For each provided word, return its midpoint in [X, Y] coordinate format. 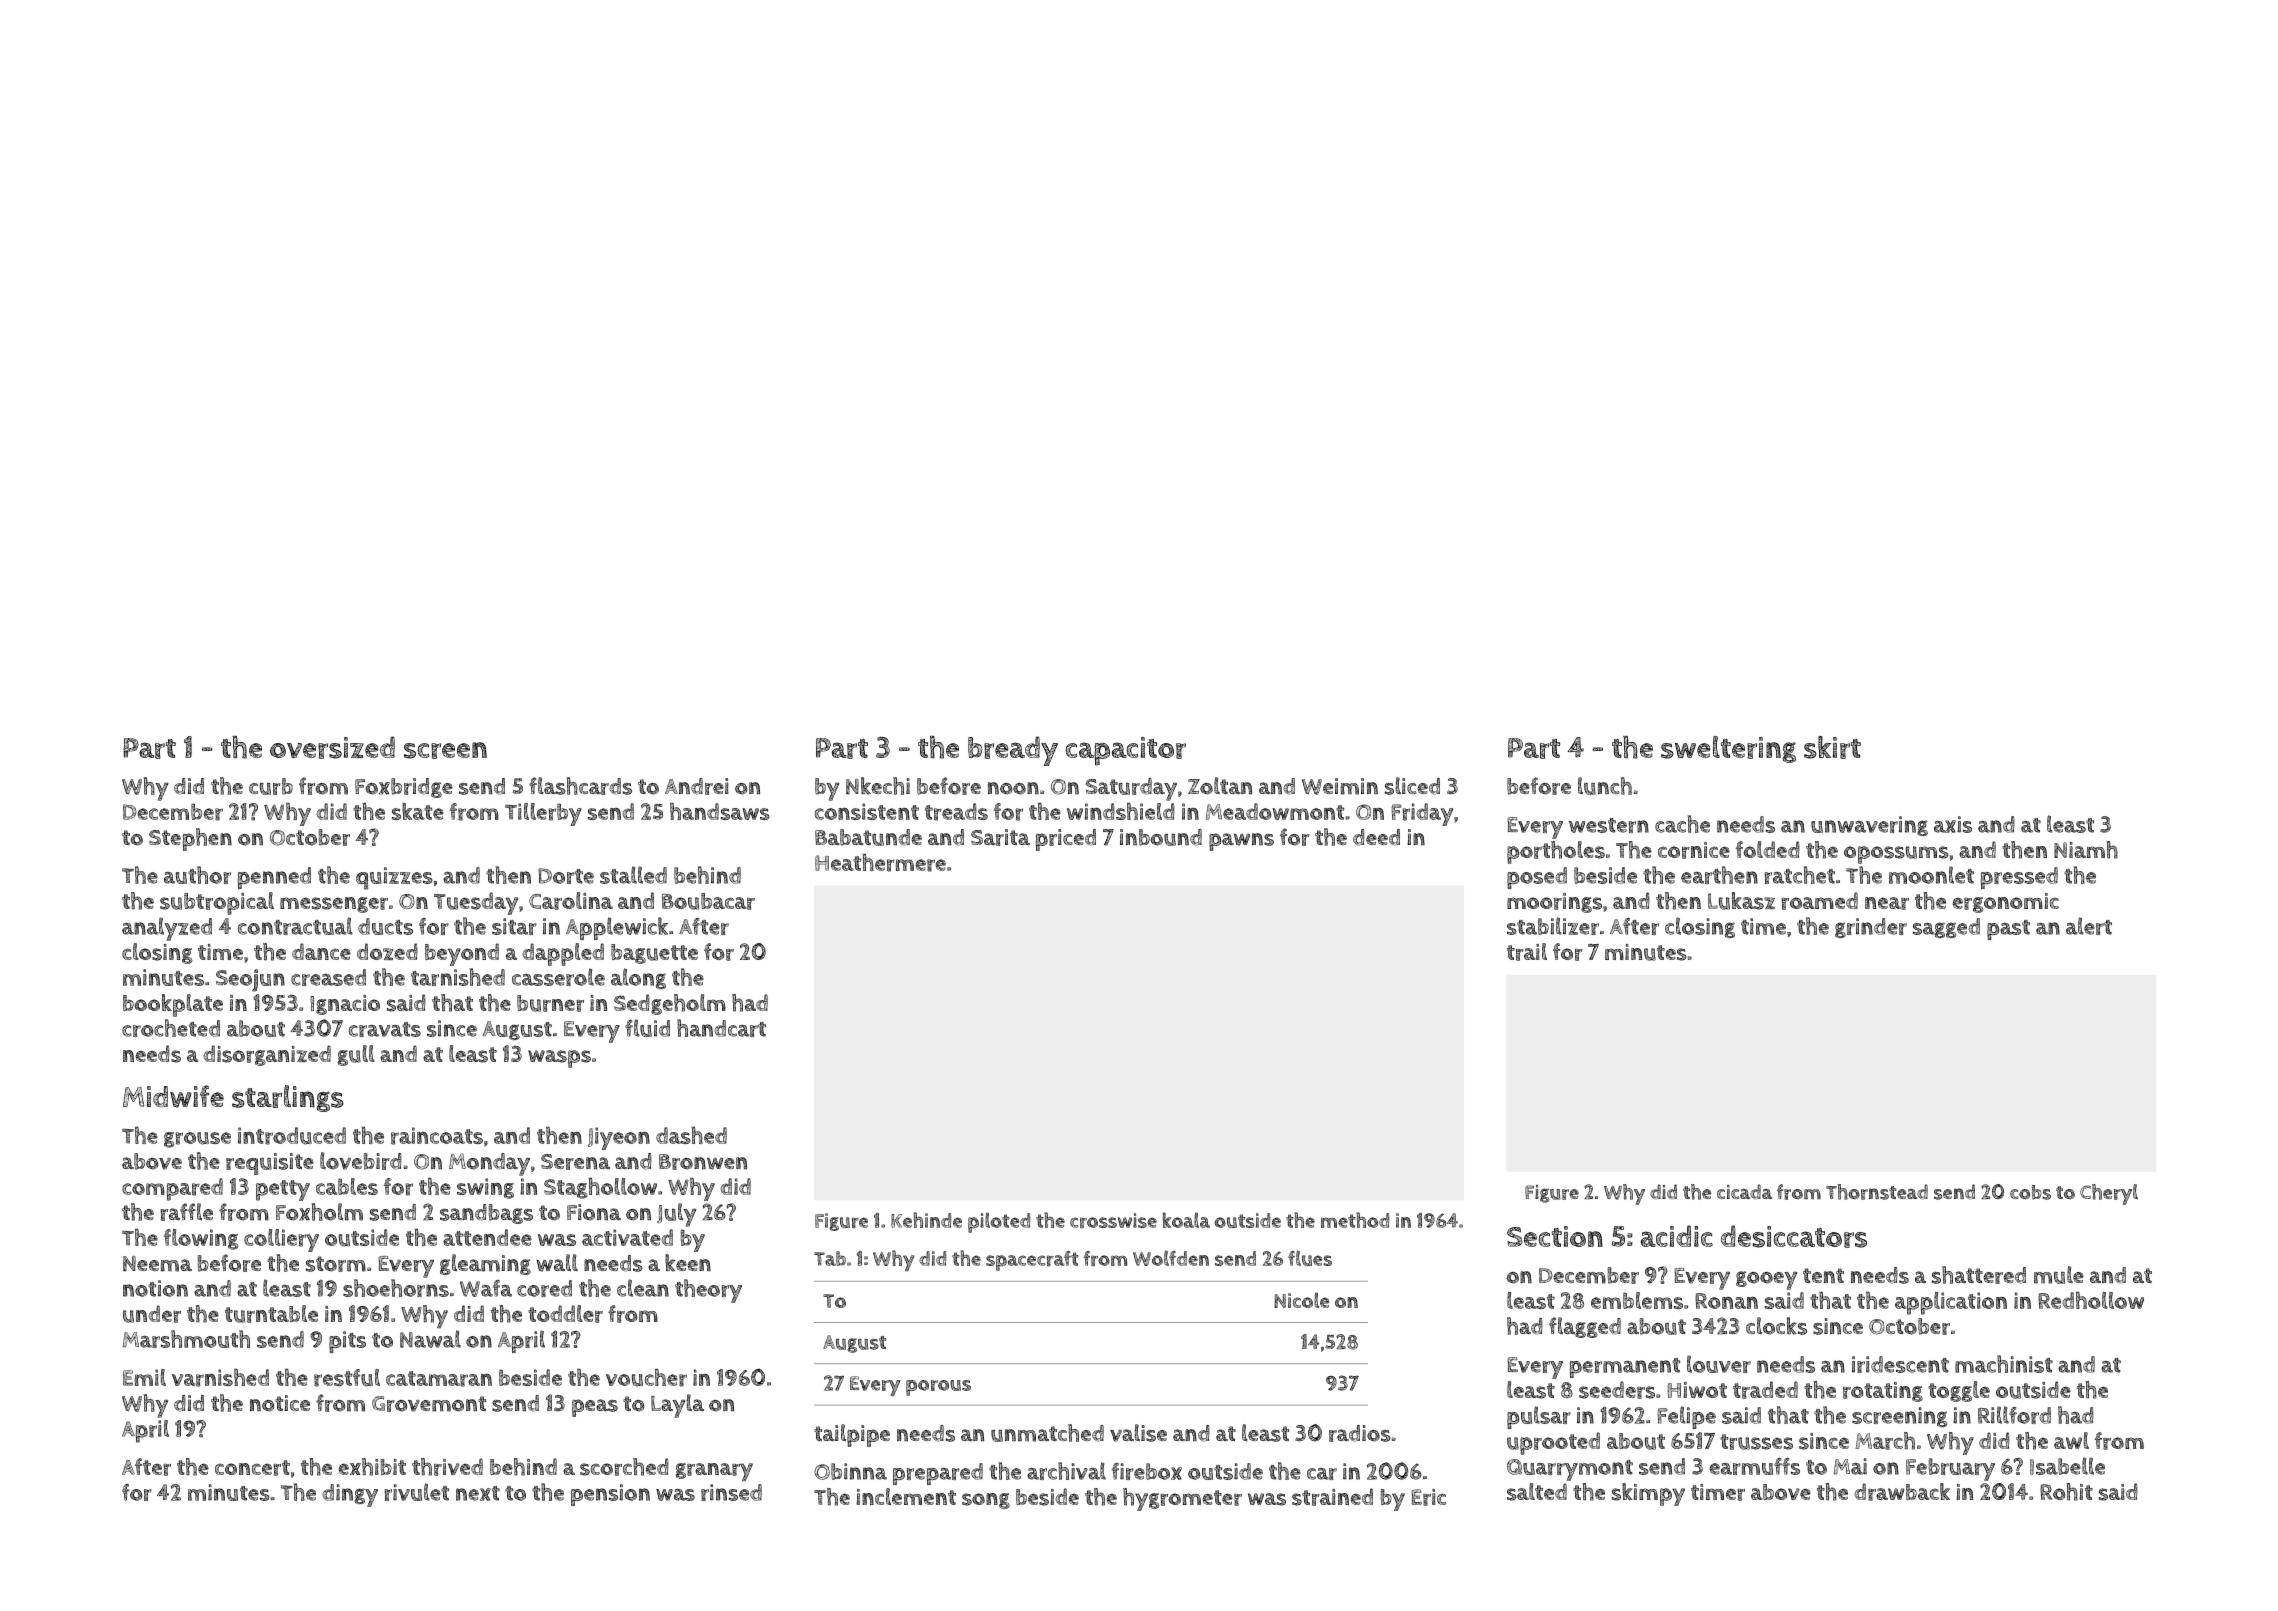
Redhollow [2091, 1300]
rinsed [731, 1492]
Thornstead [1877, 1192]
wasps [559, 1059]
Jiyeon [619, 1138]
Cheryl [2109, 1194]
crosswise [1113, 1221]
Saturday [1131, 789]
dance [321, 951]
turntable [271, 1314]
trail [1527, 952]
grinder [1871, 928]
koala [1186, 1220]
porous [938, 1388]
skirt [1832, 747]
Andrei [697, 786]
